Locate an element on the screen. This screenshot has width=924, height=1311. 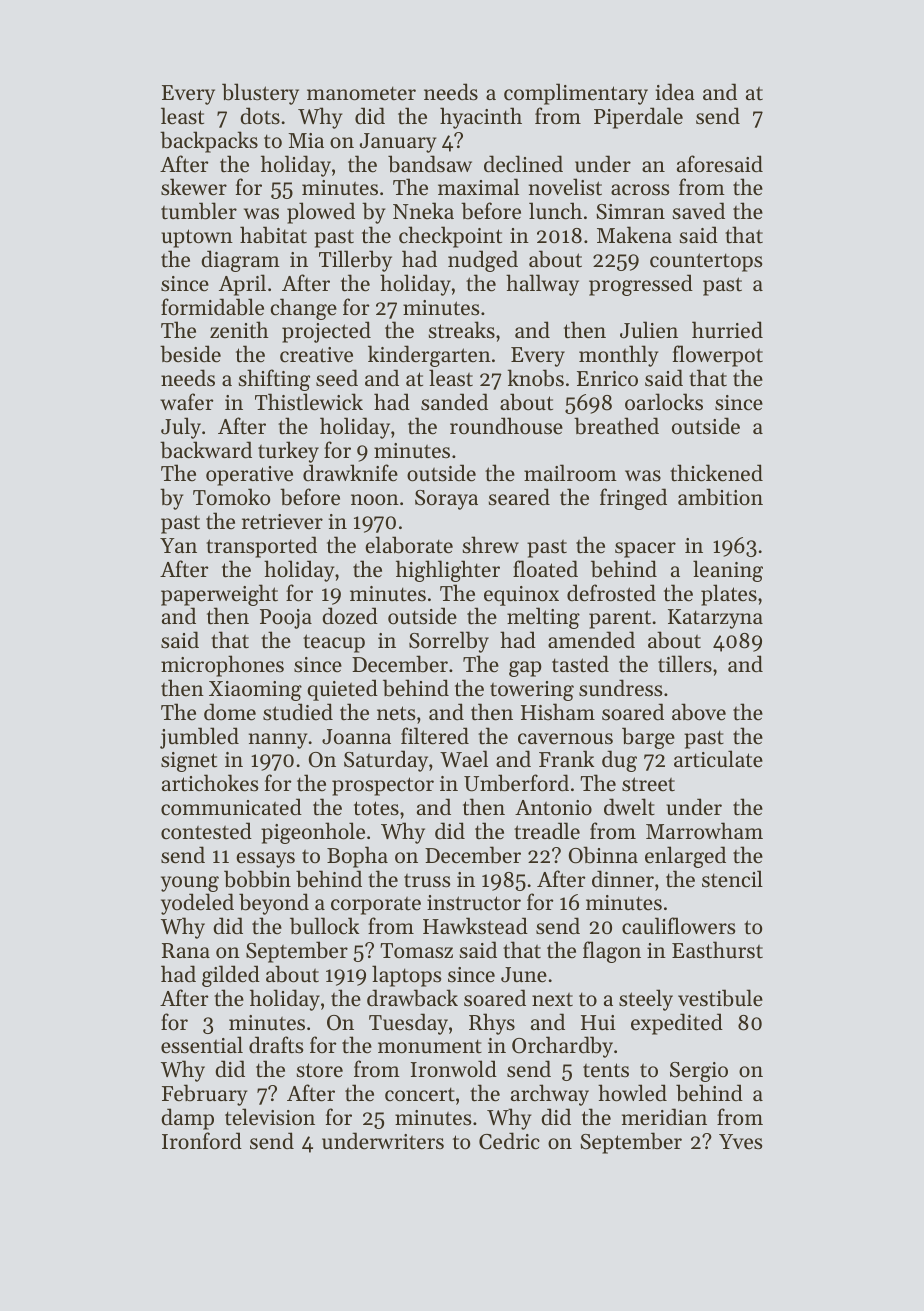
backpacks is located at coordinates (209, 142).
